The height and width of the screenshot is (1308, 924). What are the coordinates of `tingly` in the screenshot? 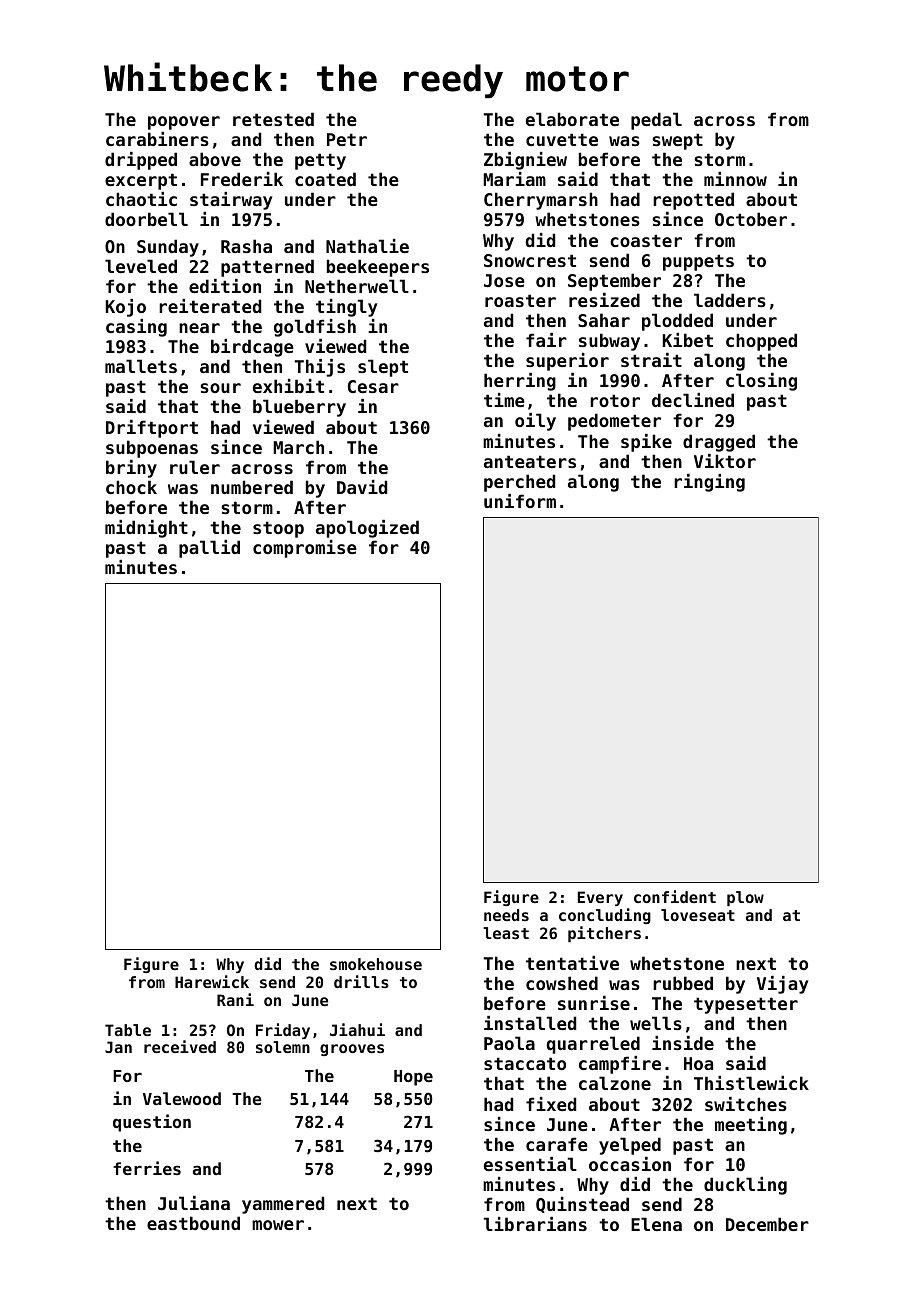 It's located at (346, 308).
